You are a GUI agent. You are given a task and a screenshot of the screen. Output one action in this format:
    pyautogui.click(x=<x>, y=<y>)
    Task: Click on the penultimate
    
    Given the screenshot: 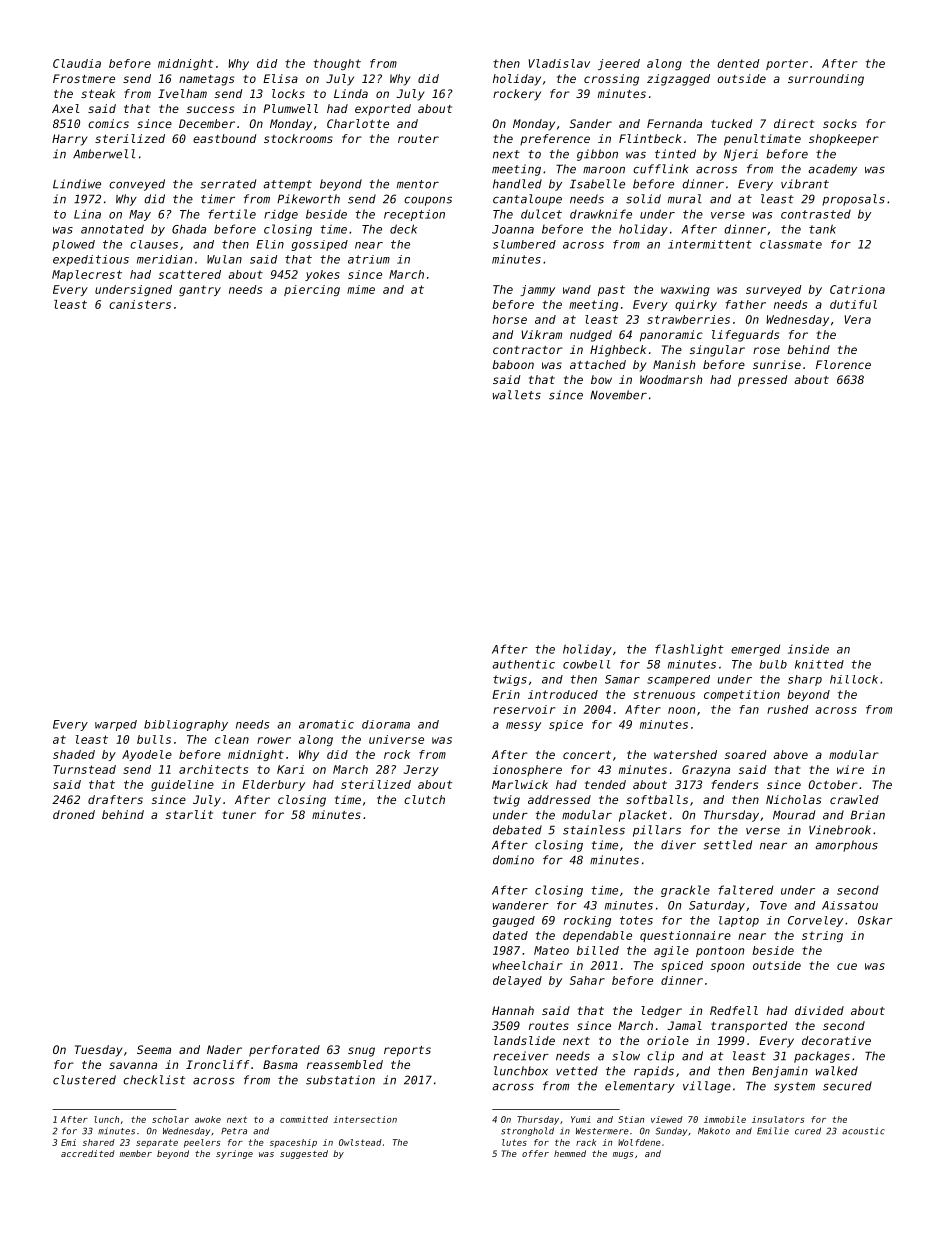 What is the action you would take?
    pyautogui.click(x=762, y=140)
